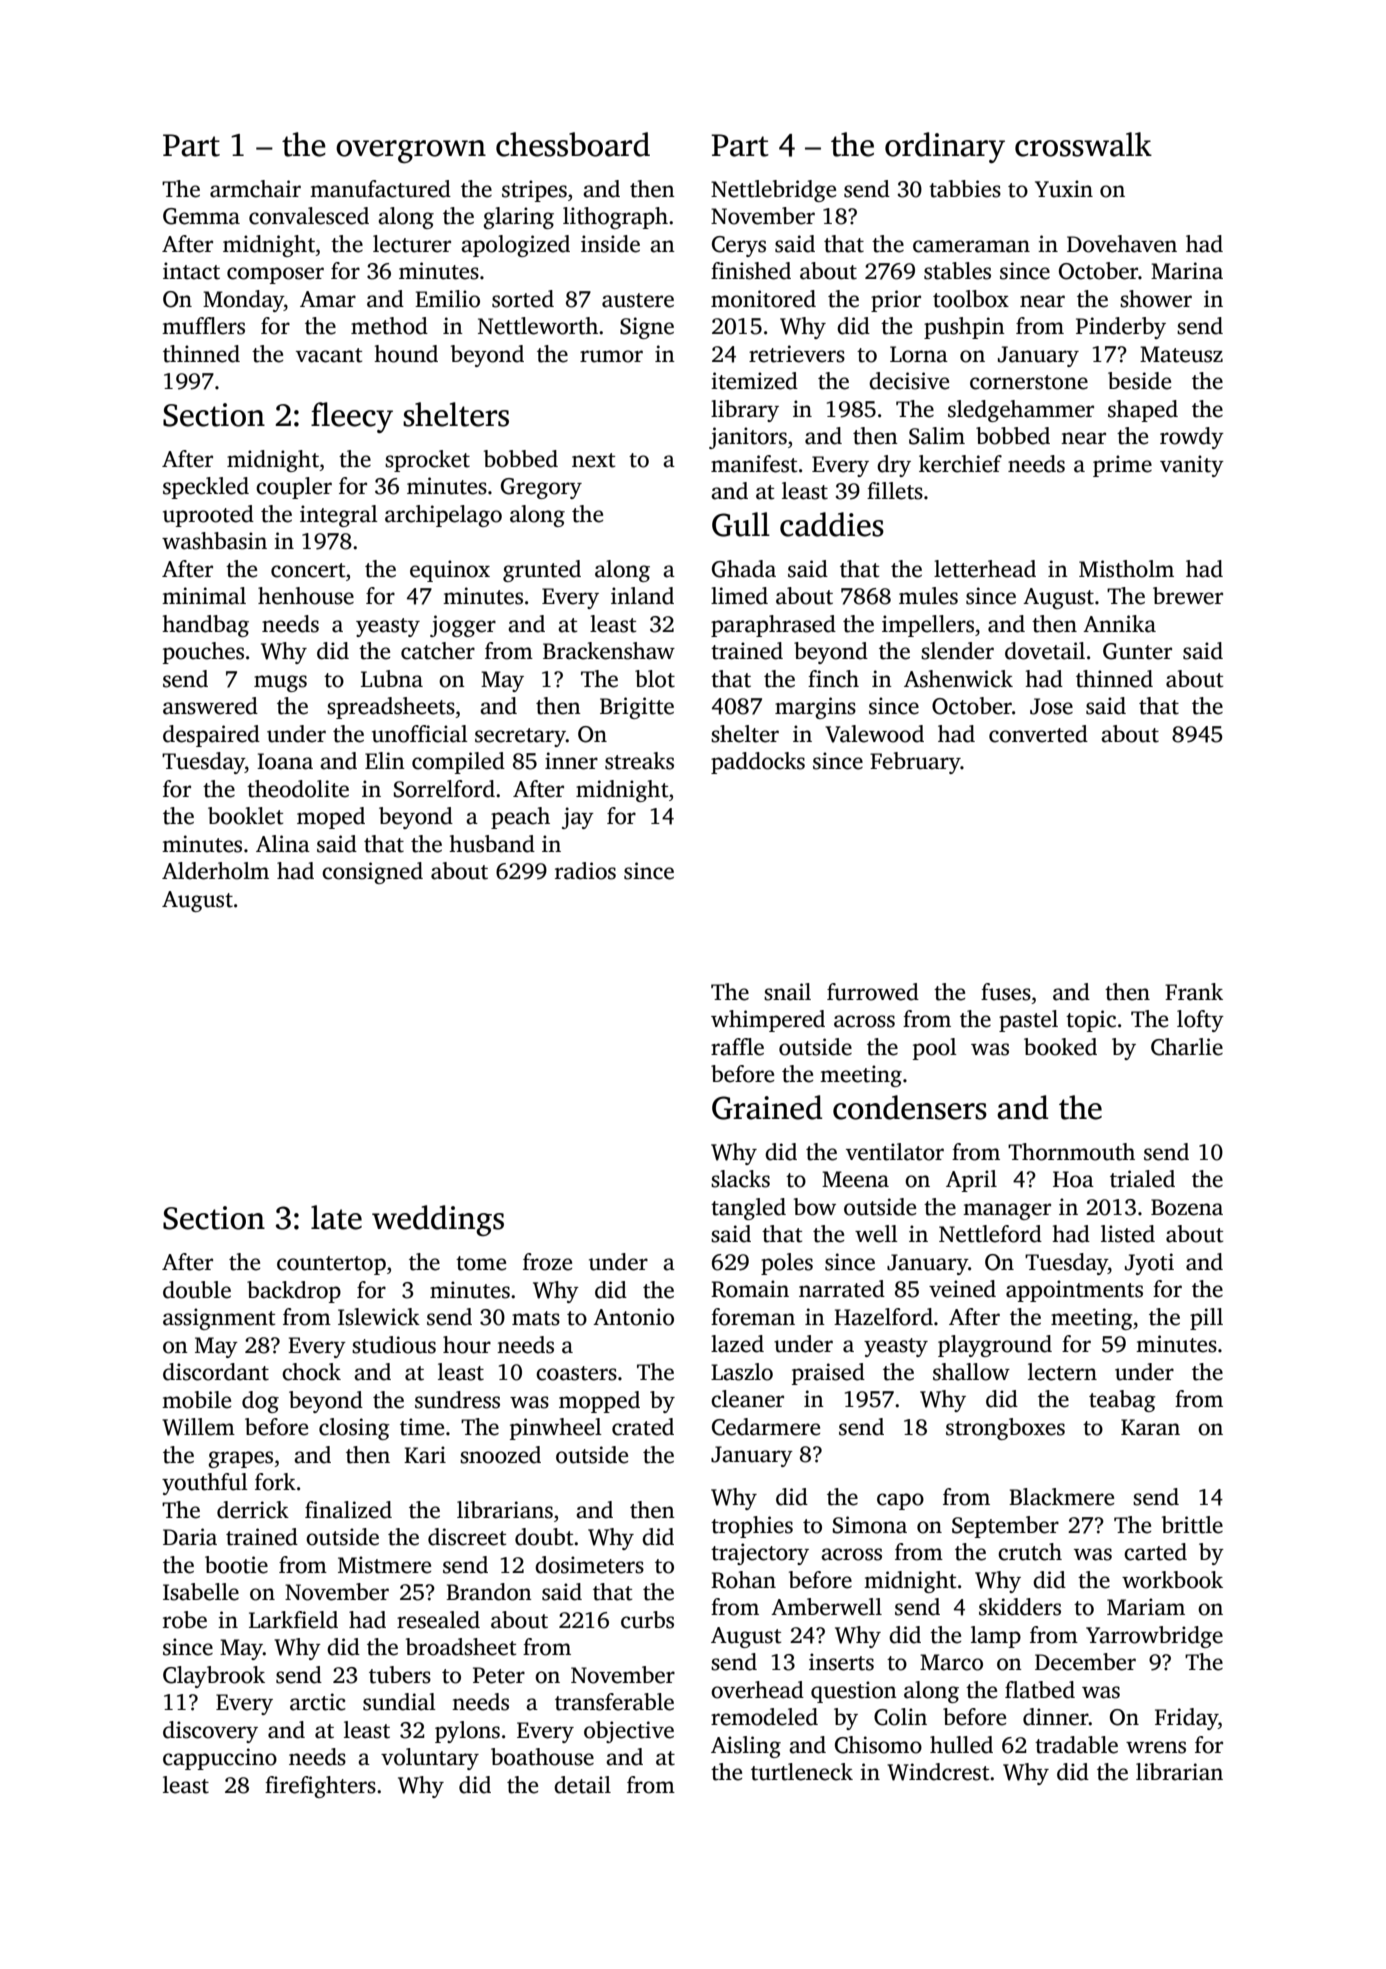  I want to click on chessboard, so click(573, 144).
